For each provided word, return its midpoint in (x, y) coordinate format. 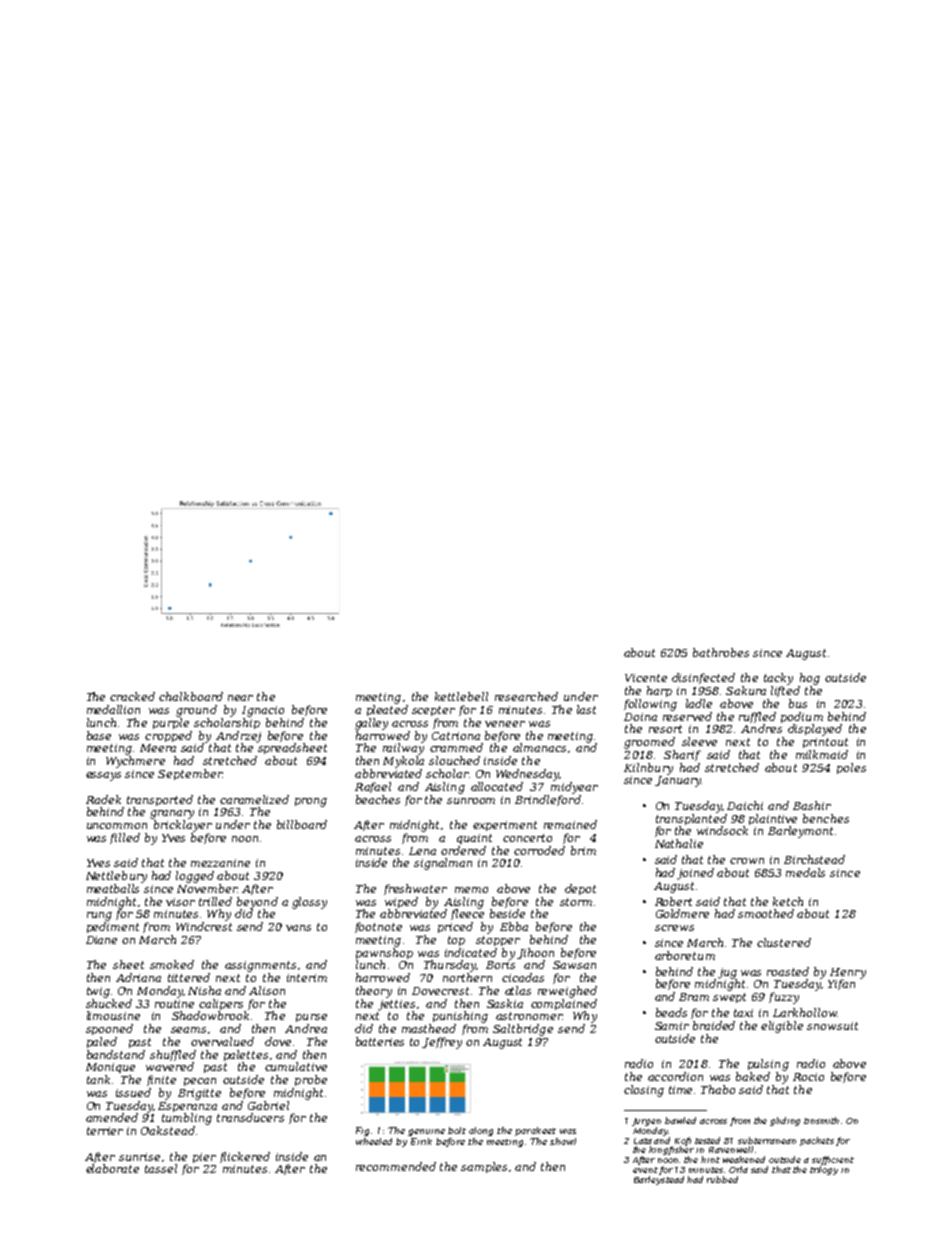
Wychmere (135, 762)
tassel (161, 1168)
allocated (497, 786)
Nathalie (679, 843)
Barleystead (659, 1180)
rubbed (722, 1179)
